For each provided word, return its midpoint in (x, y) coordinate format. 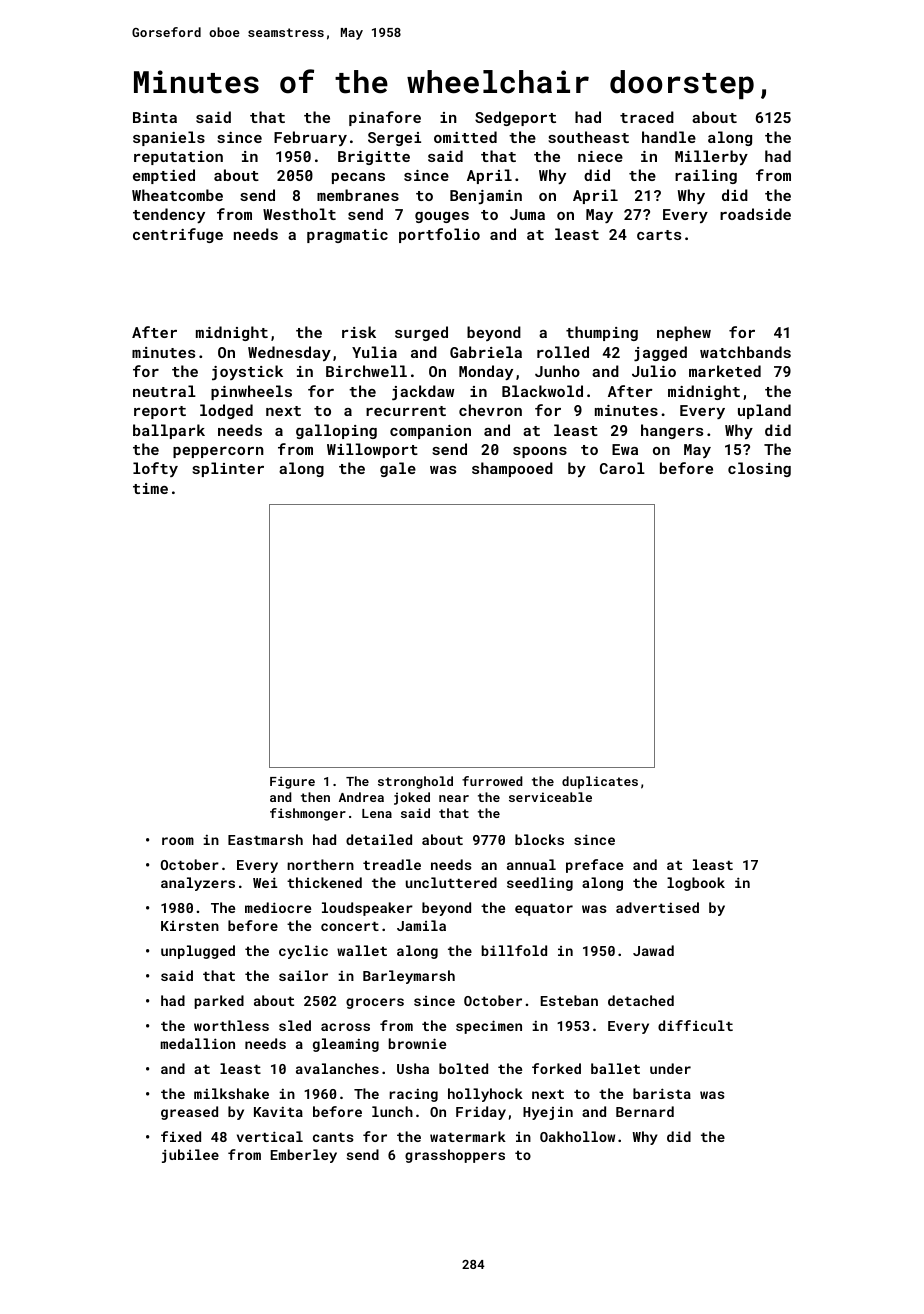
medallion (198, 1043)
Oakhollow (577, 1136)
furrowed (492, 781)
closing (759, 469)
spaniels (169, 138)
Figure (292, 782)
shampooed (512, 469)
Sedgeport (515, 118)
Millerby (711, 157)
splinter (228, 469)
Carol (622, 468)
